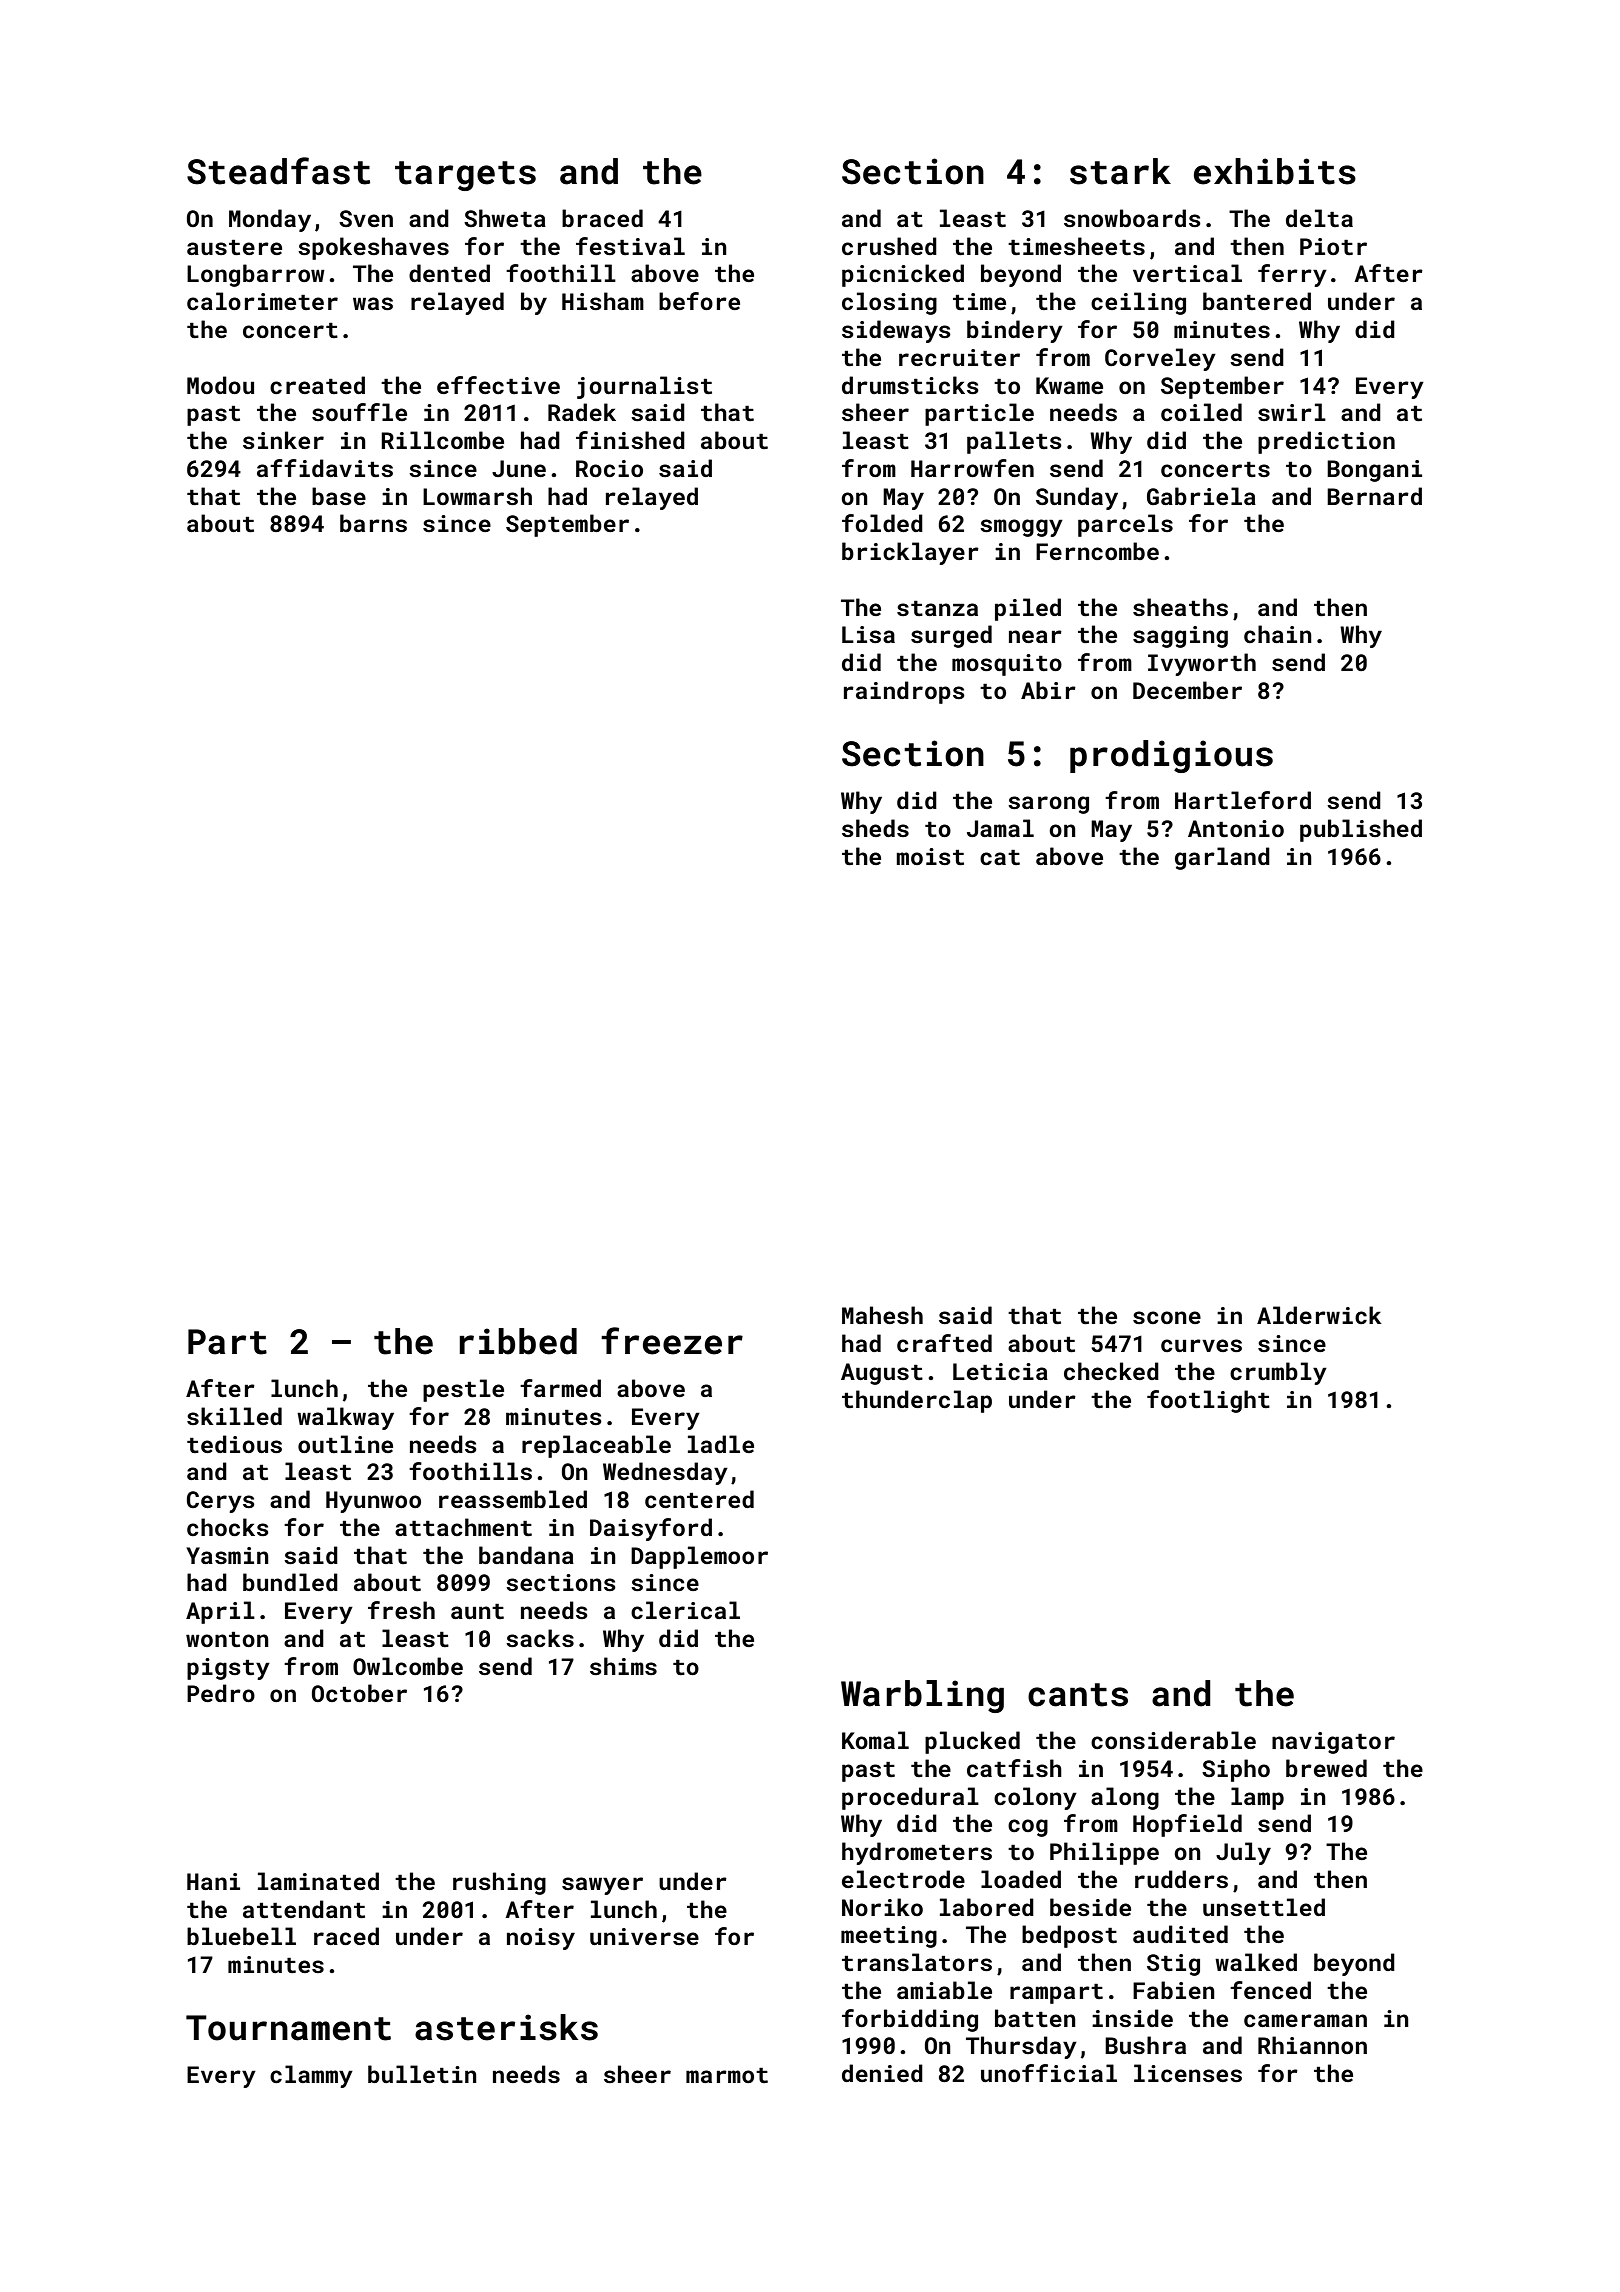 The height and width of the screenshot is (2292, 1620). I want to click on moist, so click(930, 856).
